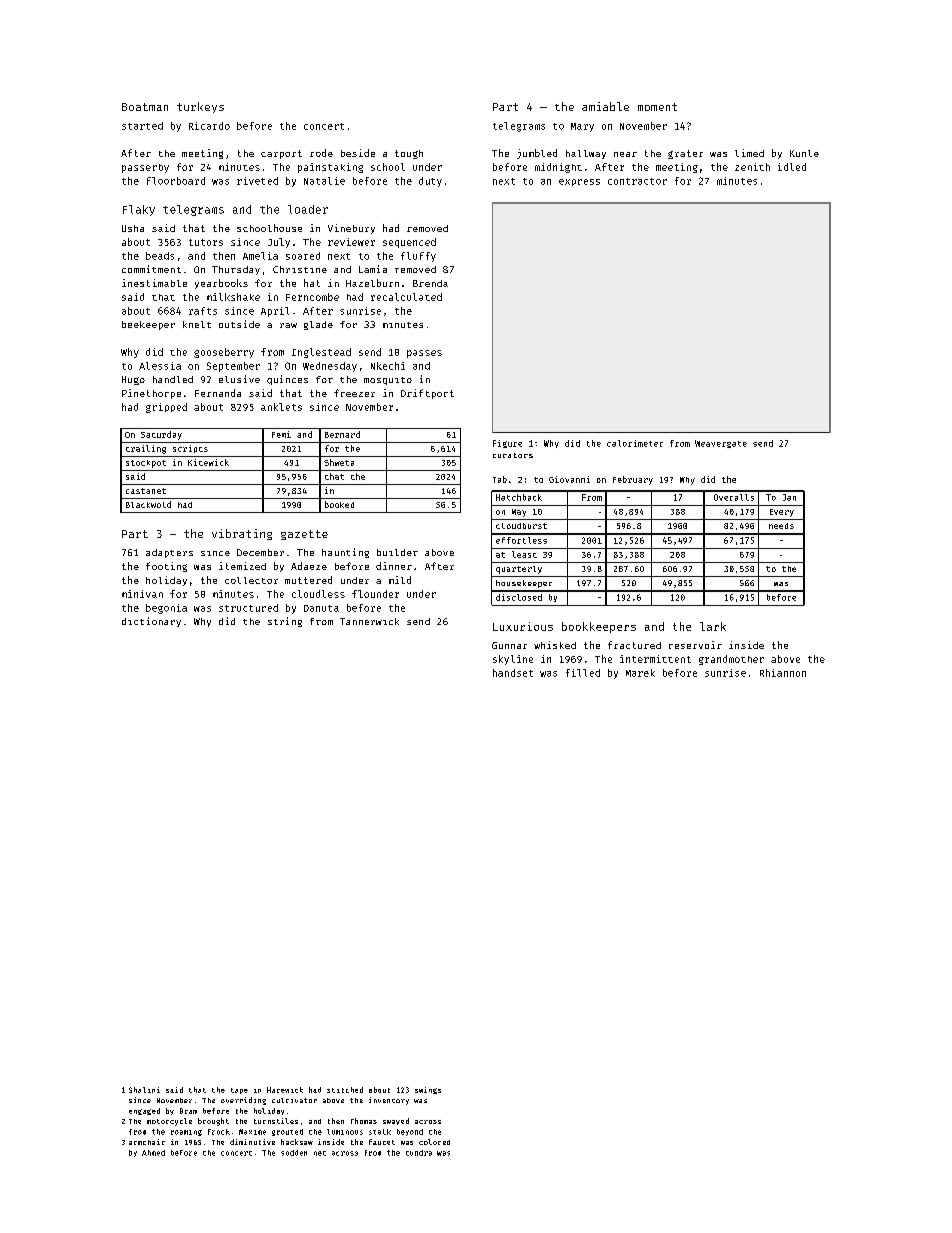 The image size is (952, 1233). Describe the element at coordinates (428, 1090) in the page. I see `swings` at that location.
